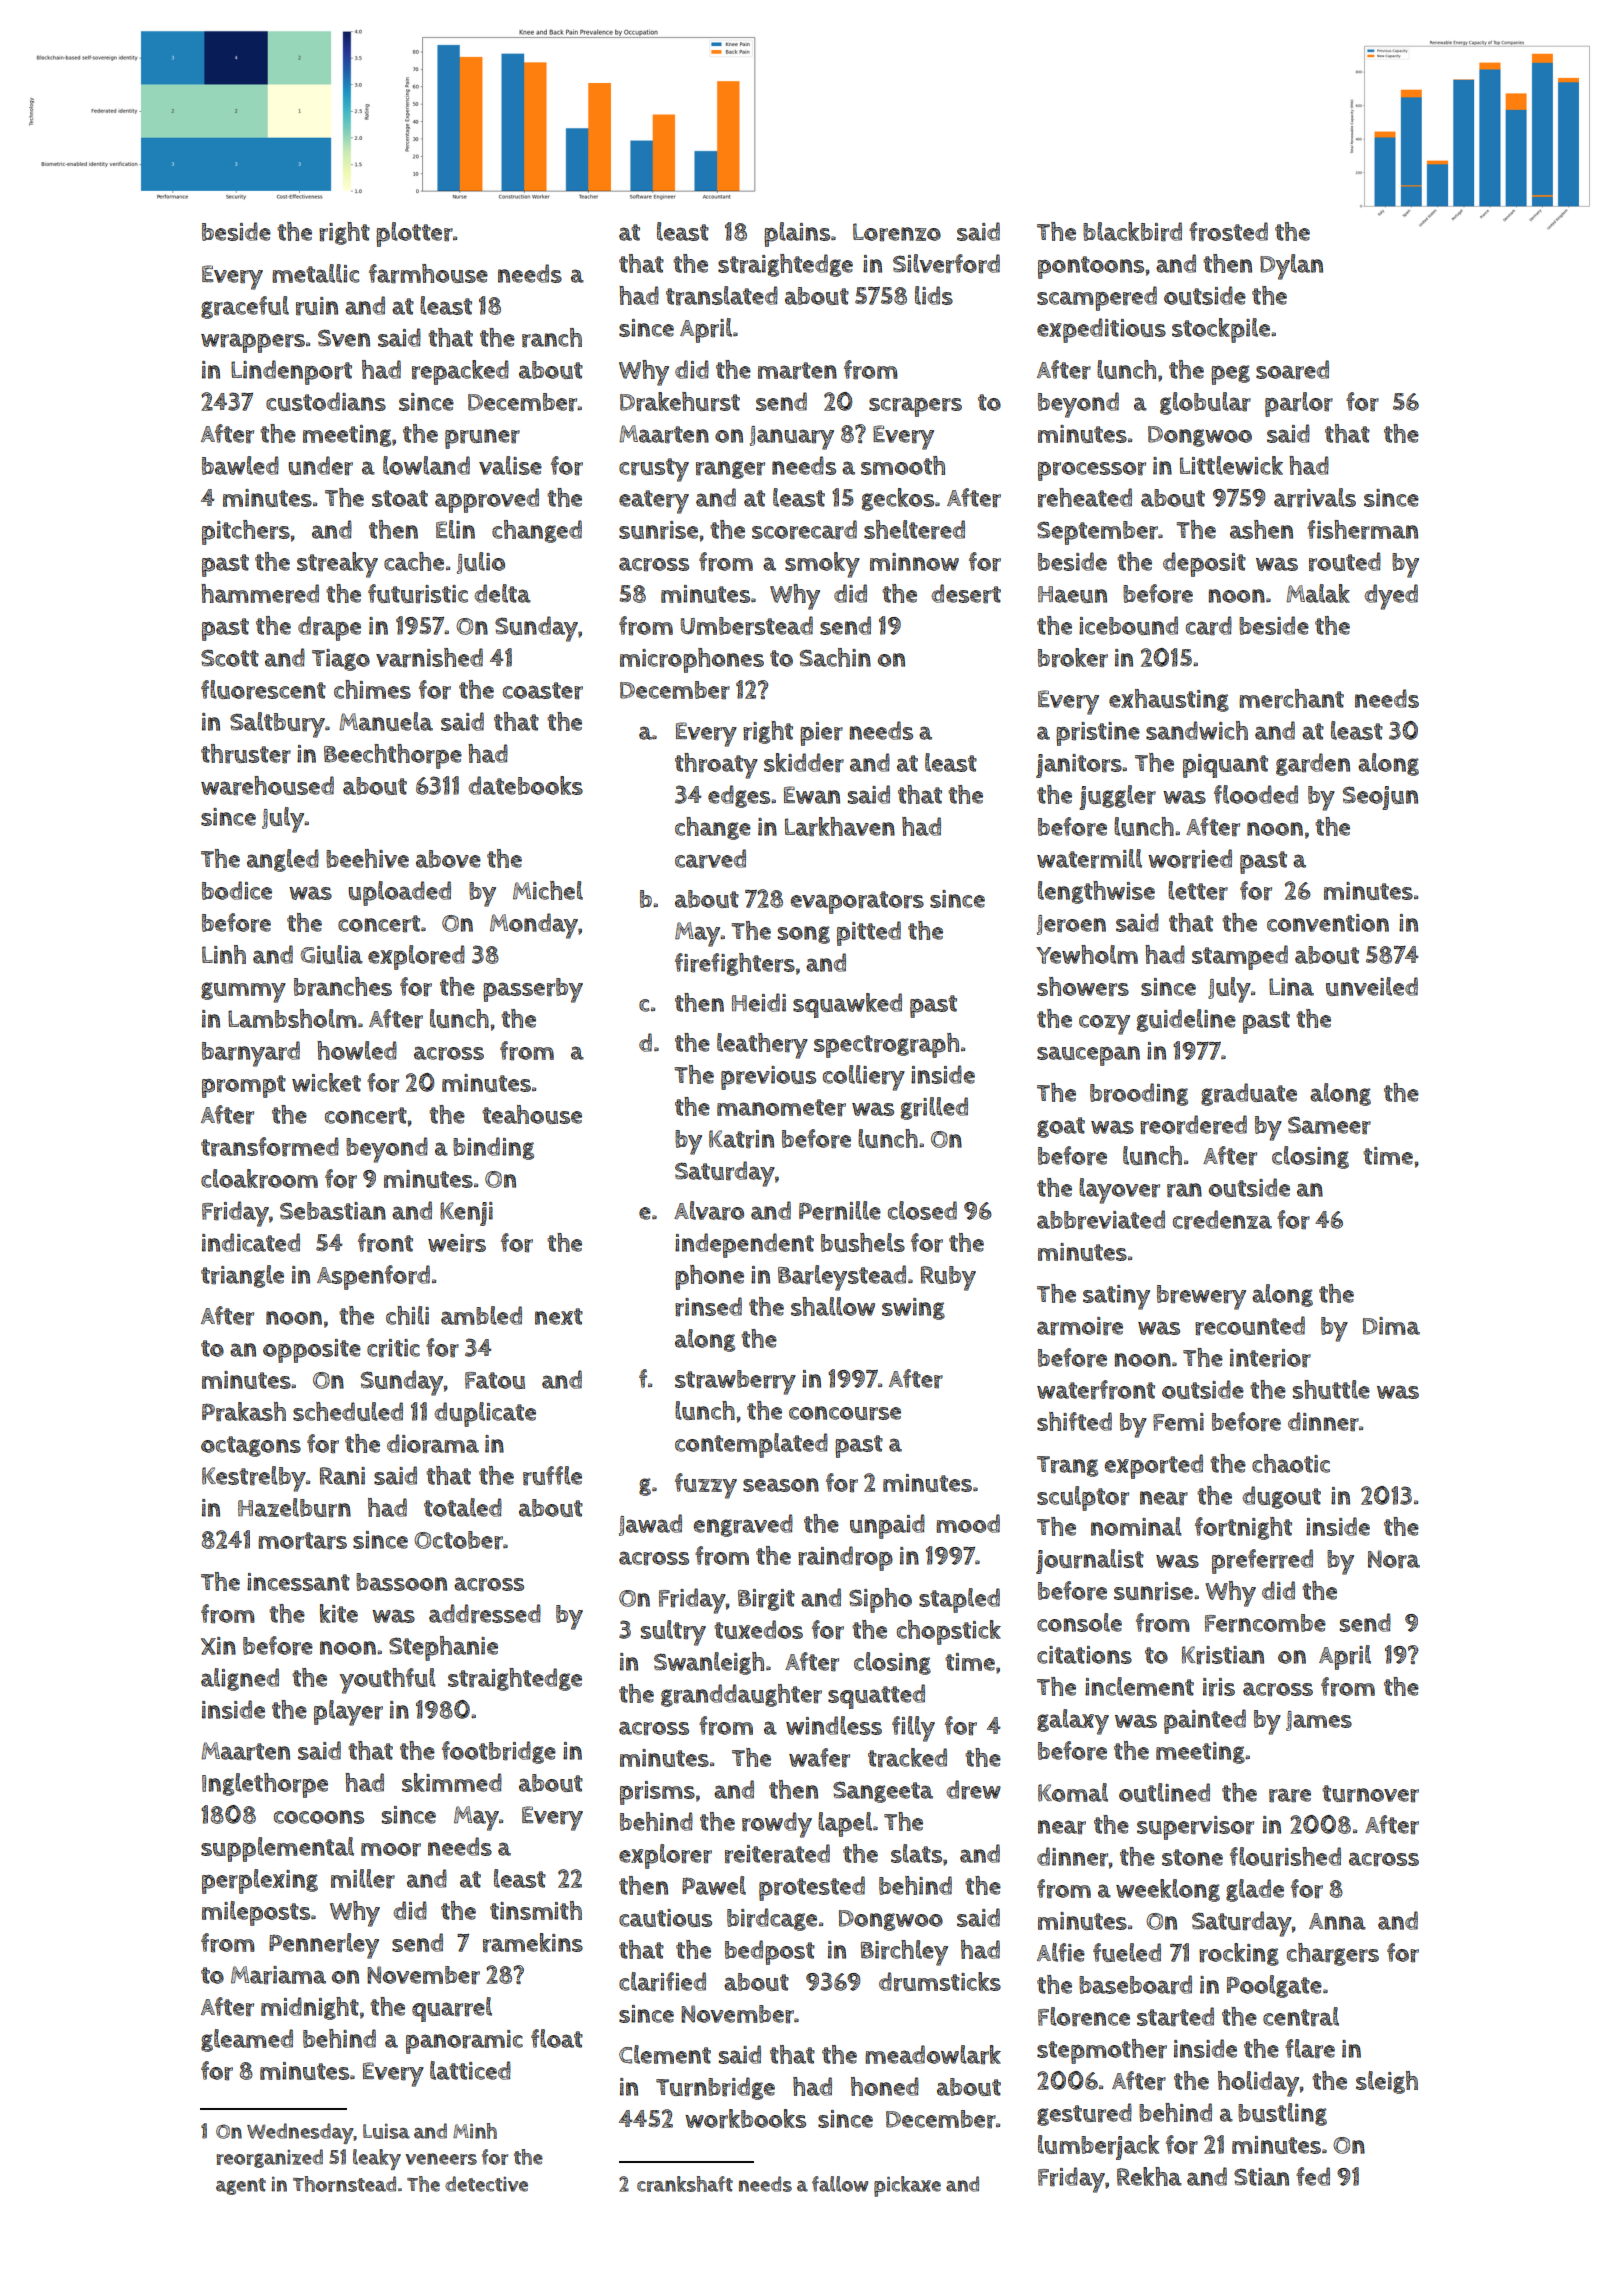  Describe the element at coordinates (797, 234) in the page. I see `plains` at that location.
